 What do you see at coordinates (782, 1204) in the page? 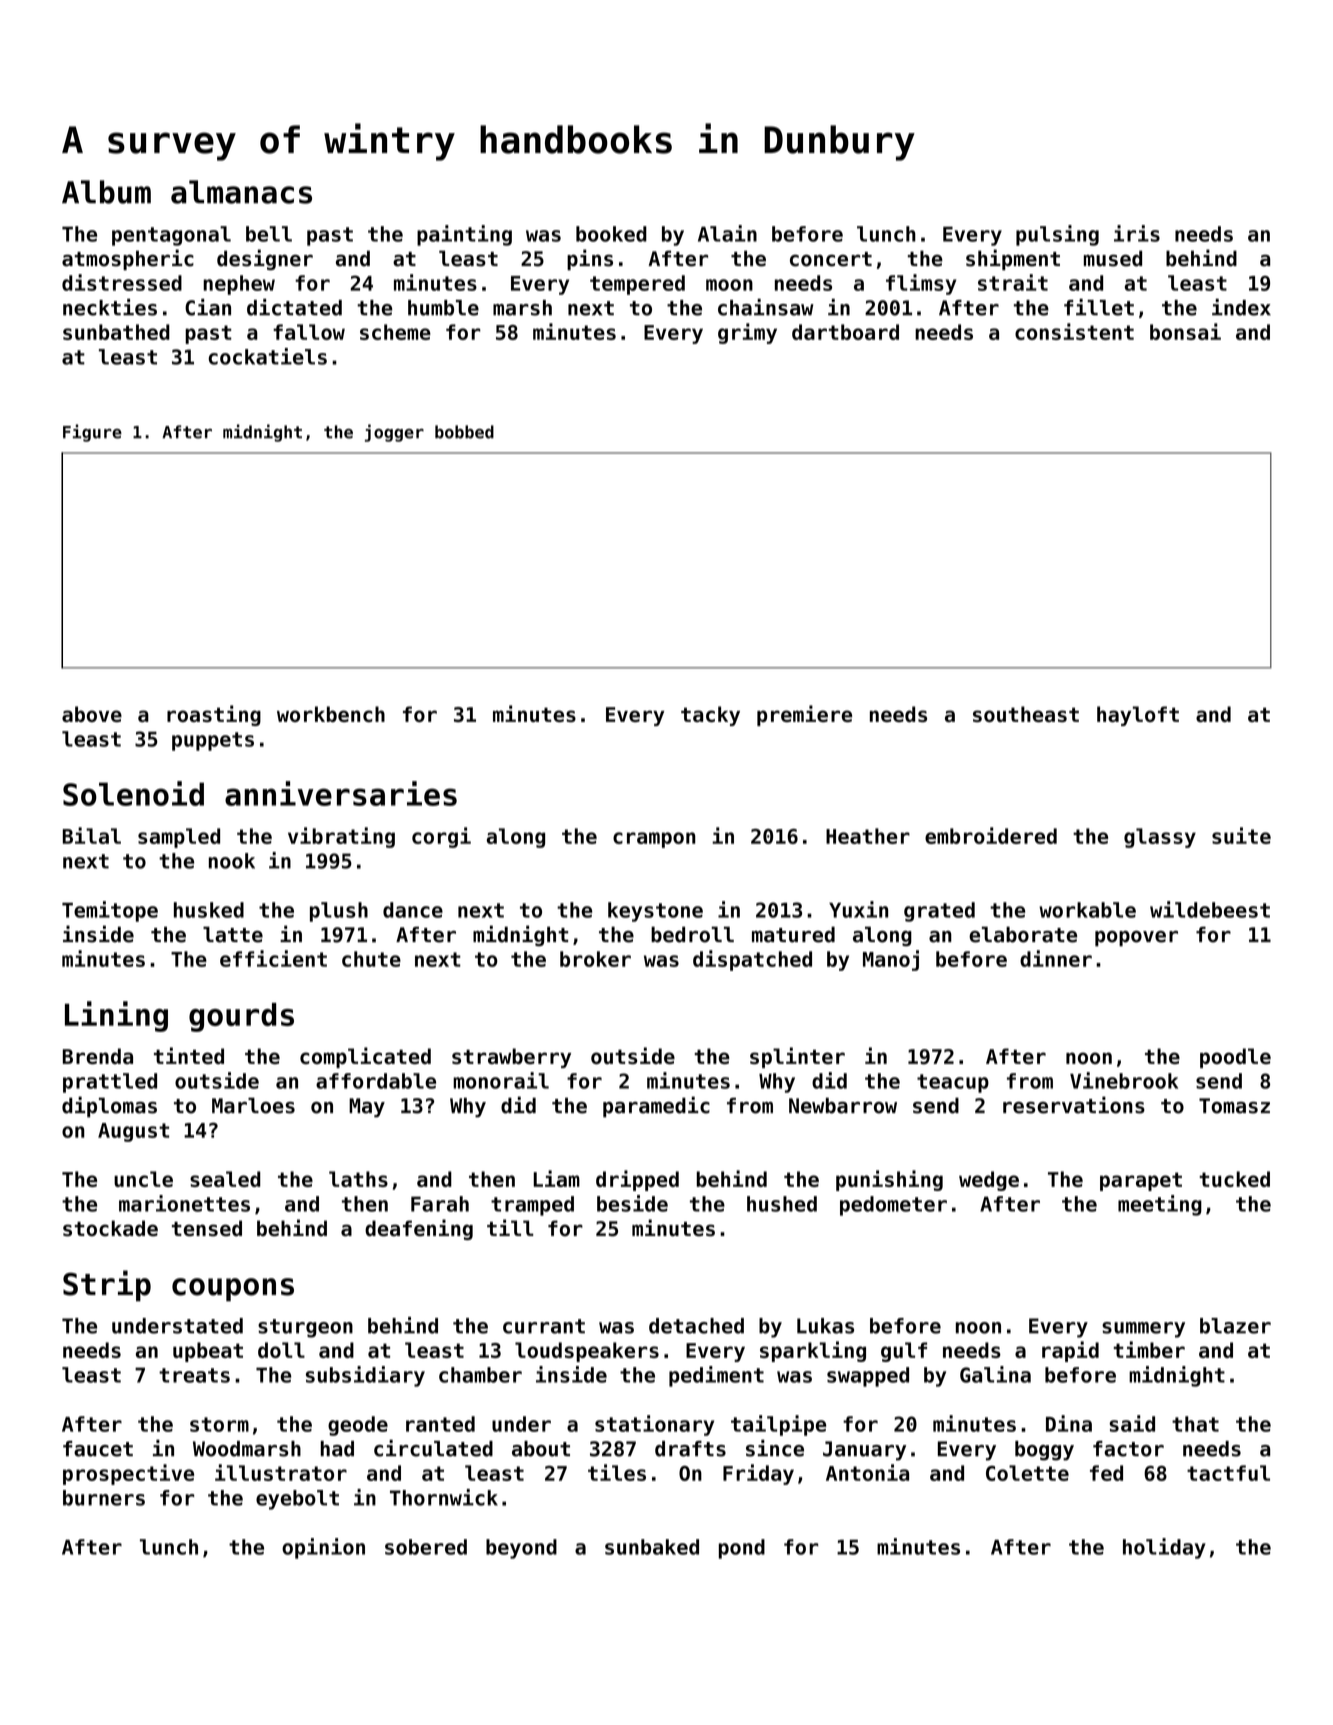
I see `hushed` at bounding box center [782, 1204].
